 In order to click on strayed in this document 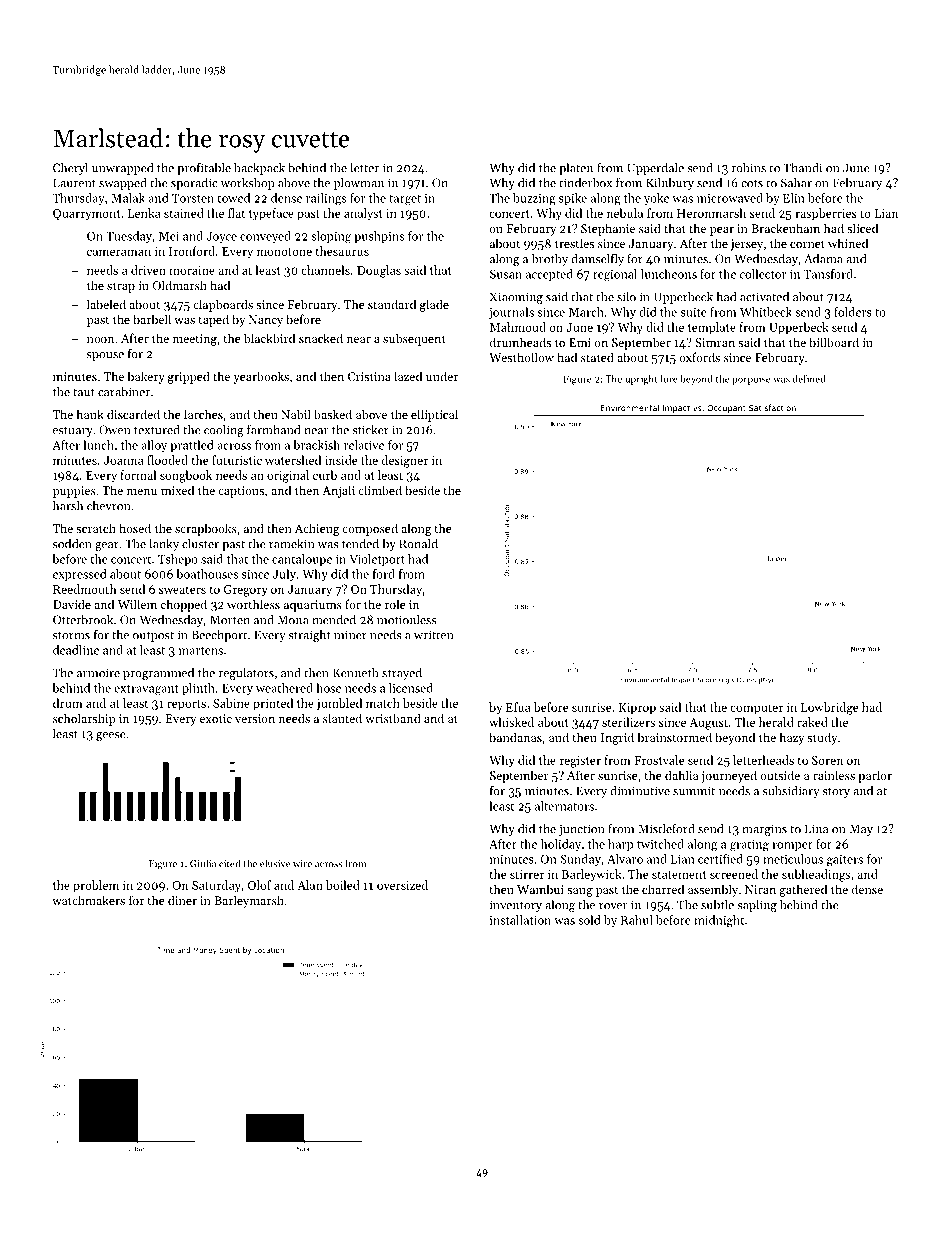, I will do `click(402, 674)`.
